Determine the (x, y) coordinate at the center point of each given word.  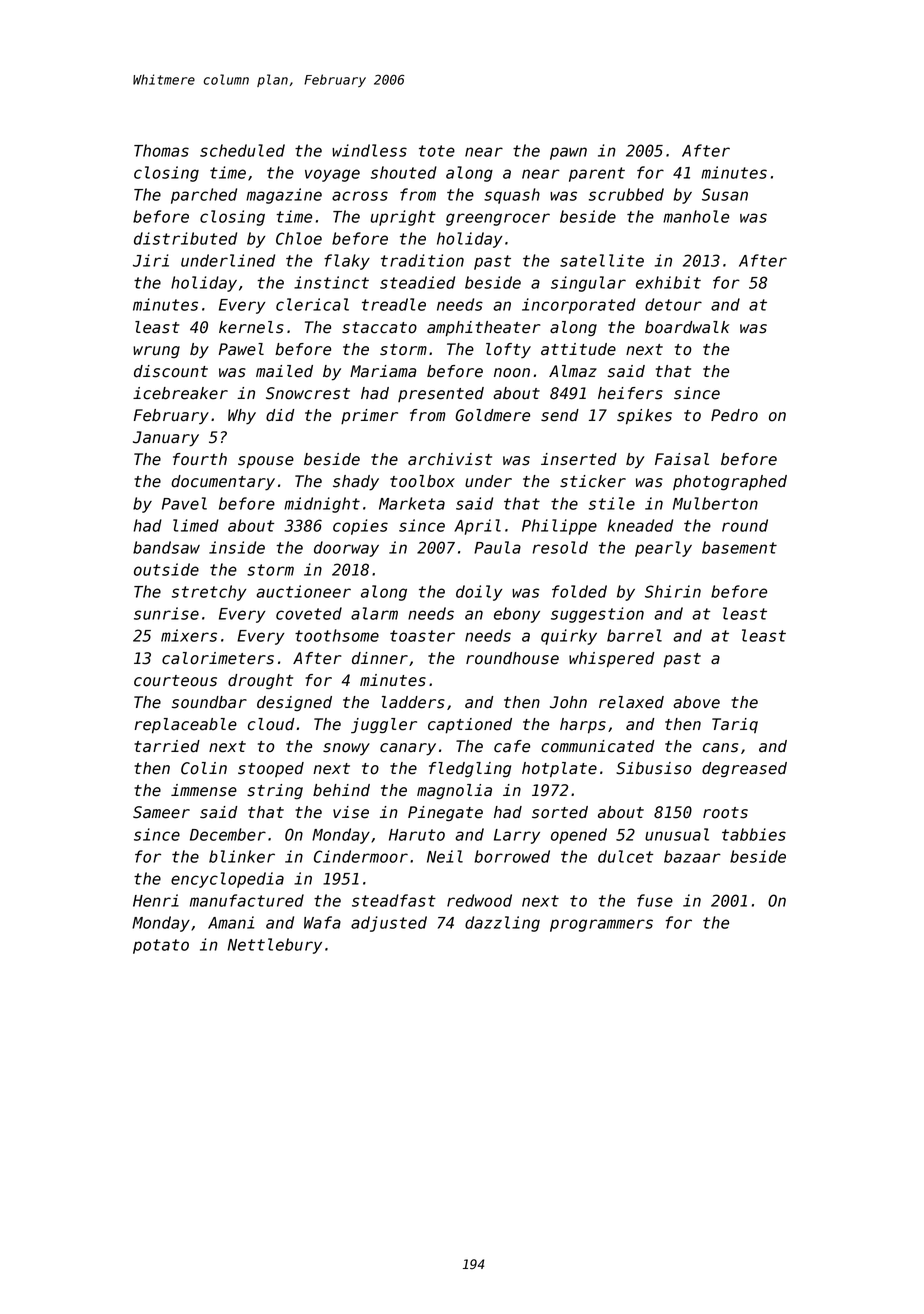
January (166, 439)
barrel (634, 635)
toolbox (422, 481)
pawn (568, 153)
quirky (569, 637)
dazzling (502, 924)
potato (161, 946)
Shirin (673, 591)
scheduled (242, 150)
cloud (271, 724)
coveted (309, 613)
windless (369, 150)
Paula (497, 547)
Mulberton (715, 503)
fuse (655, 900)
